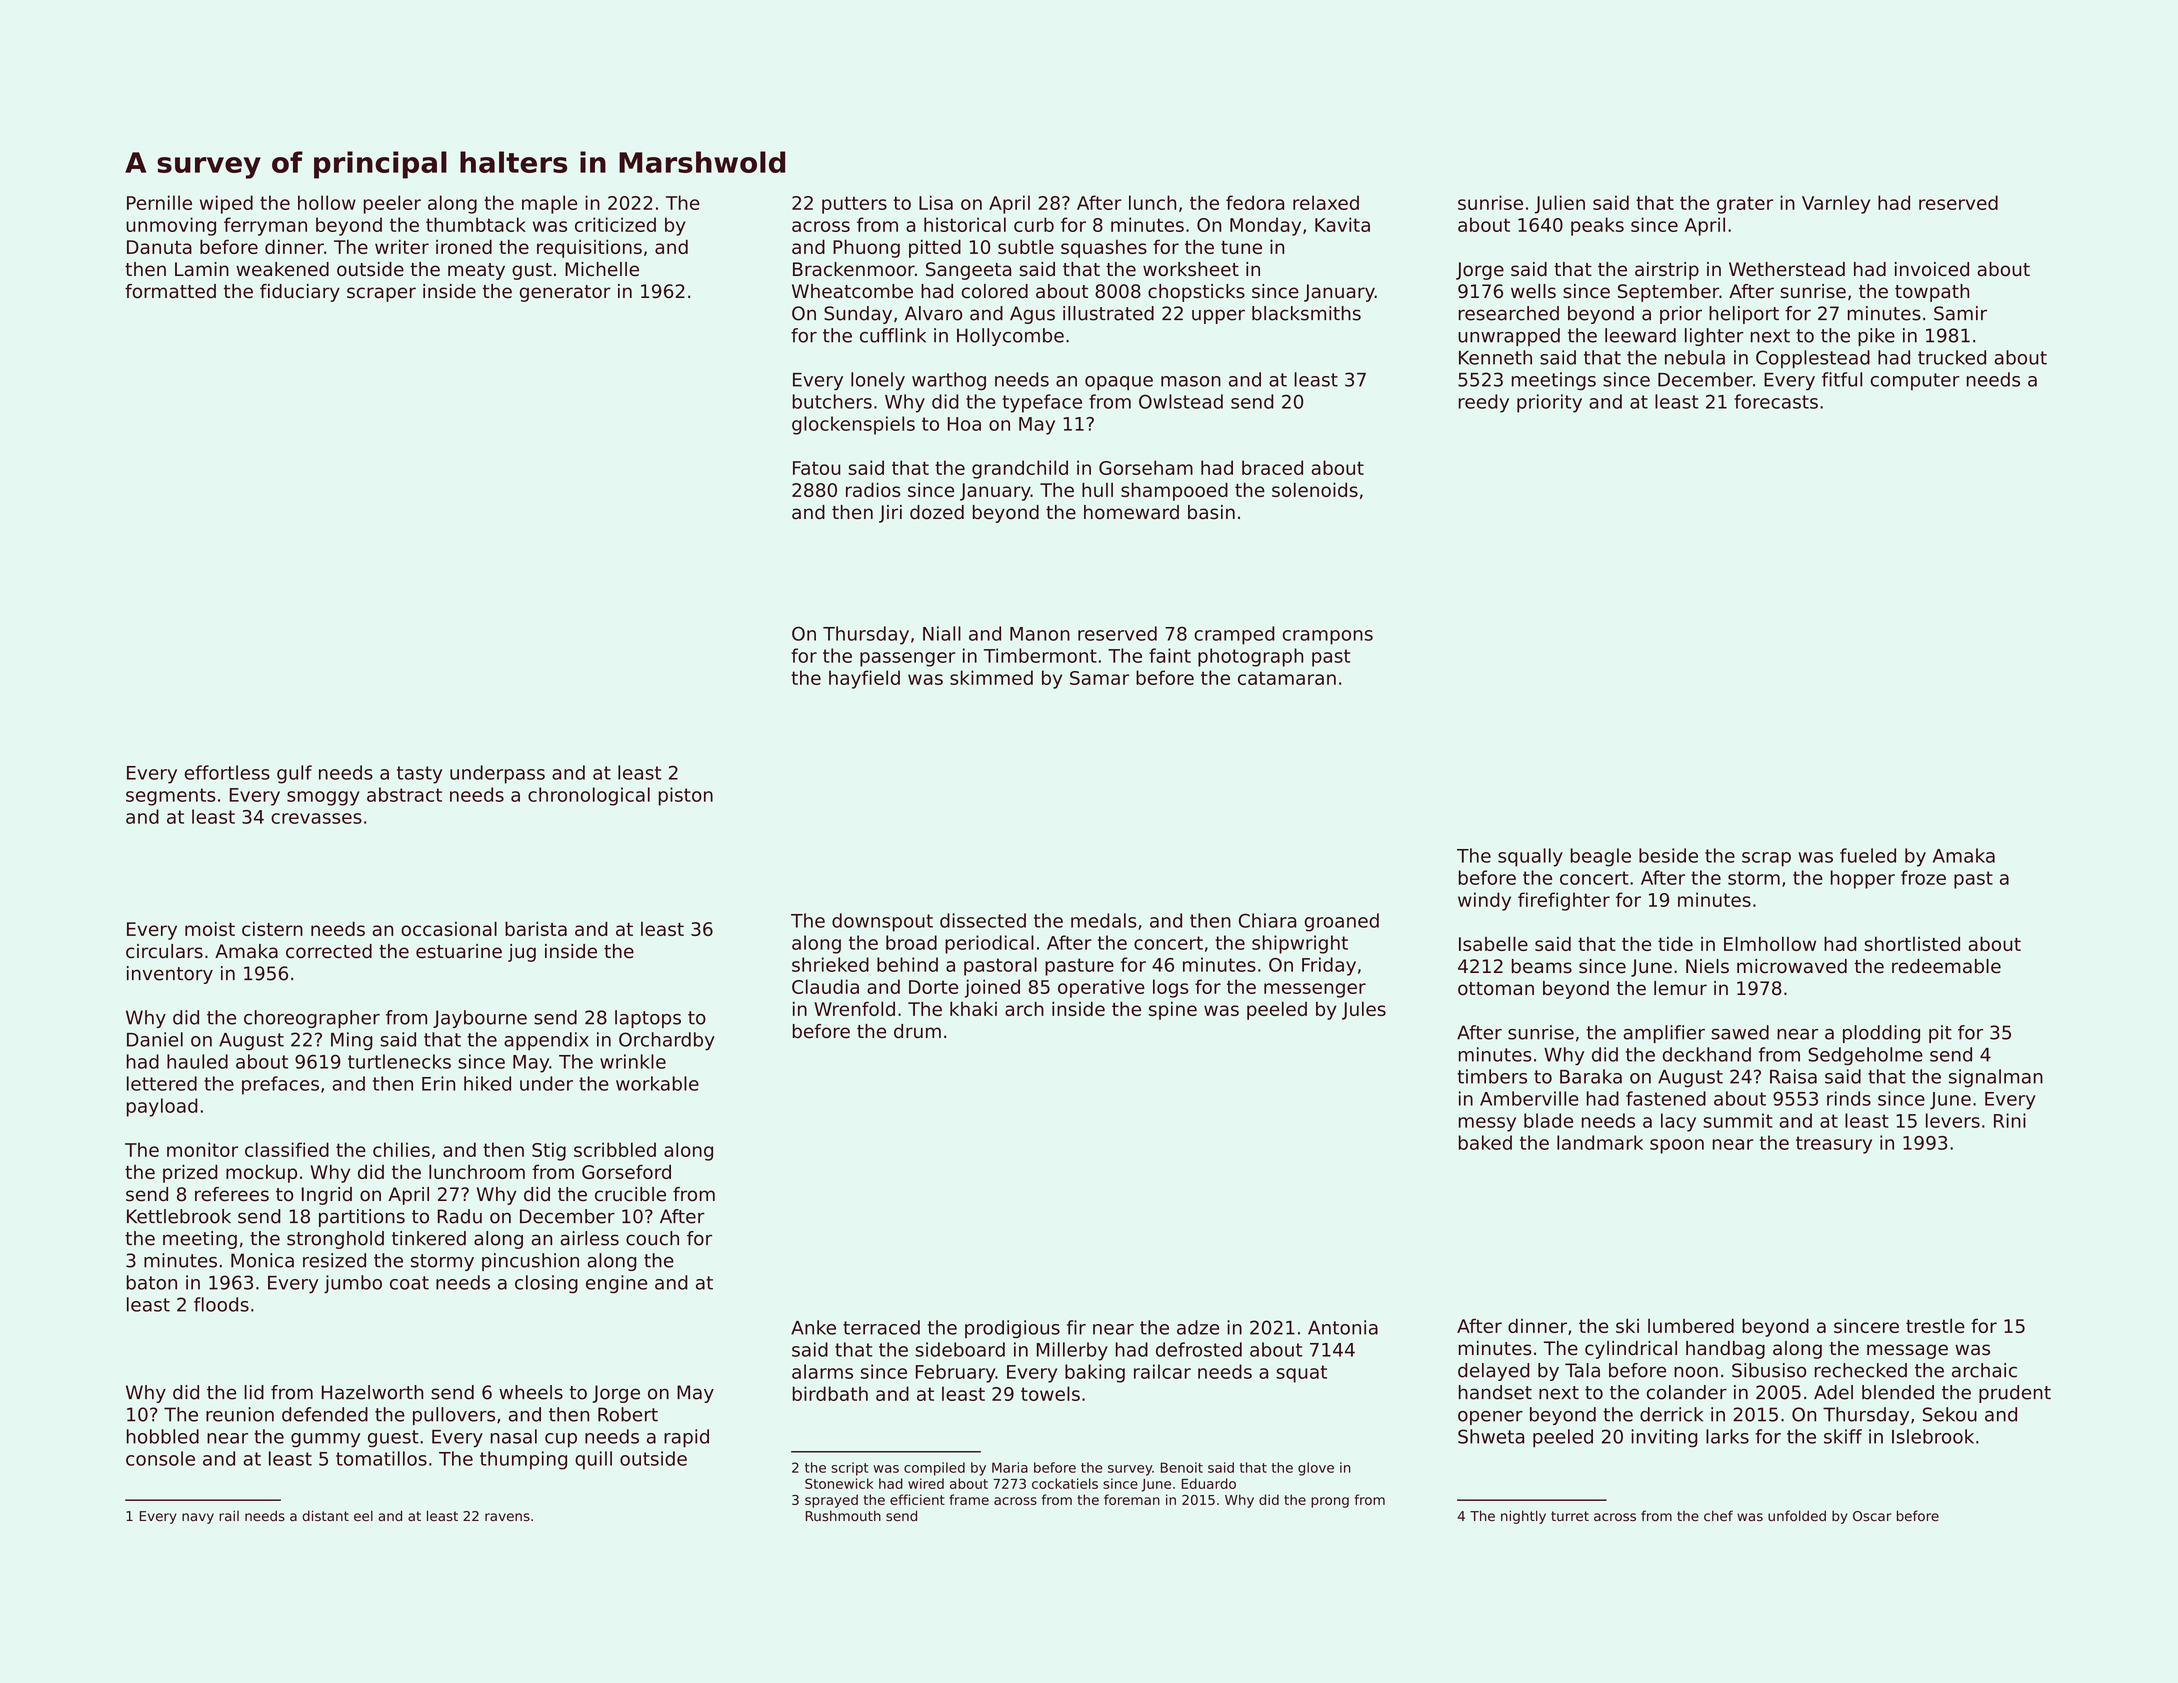 This screenshot has height=1683, width=2178. Describe the element at coordinates (995, 291) in the screenshot. I see `colored` at that location.
